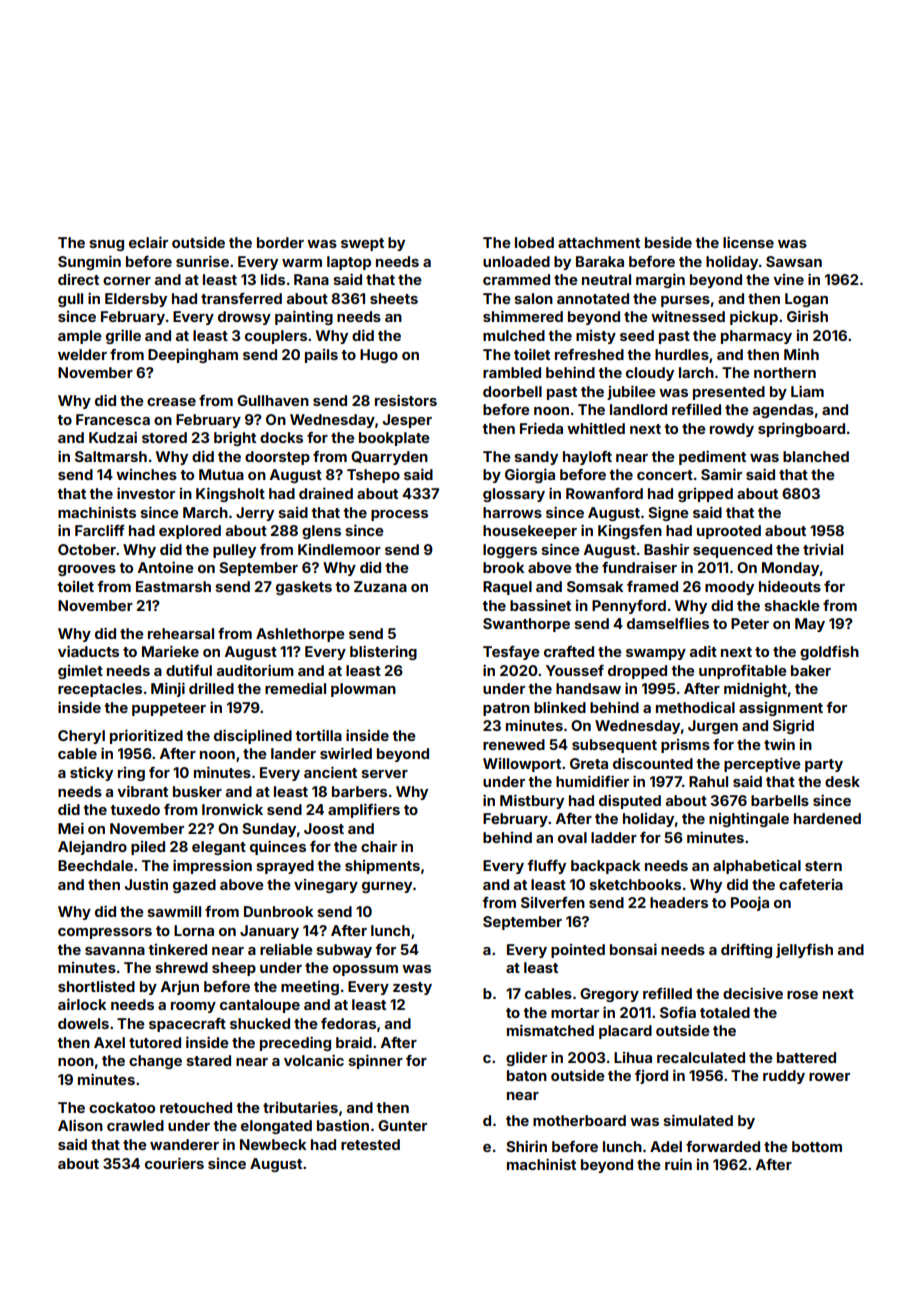 Image resolution: width=924 pixels, height=1308 pixels. Describe the element at coordinates (330, 772) in the document. I see `ancient` at that location.
